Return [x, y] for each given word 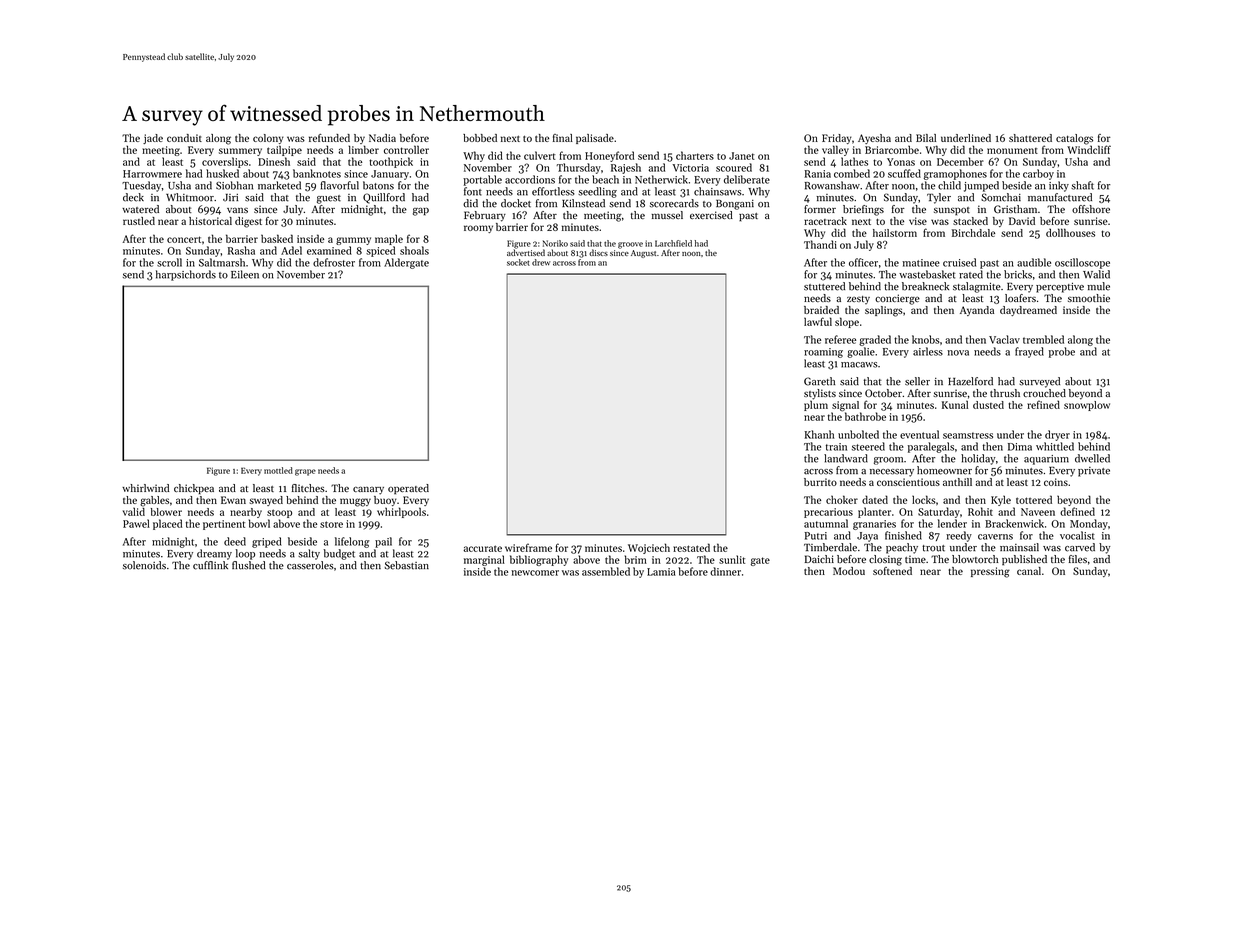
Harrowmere [152, 174]
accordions [530, 179]
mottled [278, 470]
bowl [259, 523]
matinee [921, 263]
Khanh [820, 434]
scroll [169, 262]
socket [518, 262]
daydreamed [1028, 311]
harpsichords [186, 275]
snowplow [1087, 406]
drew [541, 262]
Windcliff [1089, 149]
